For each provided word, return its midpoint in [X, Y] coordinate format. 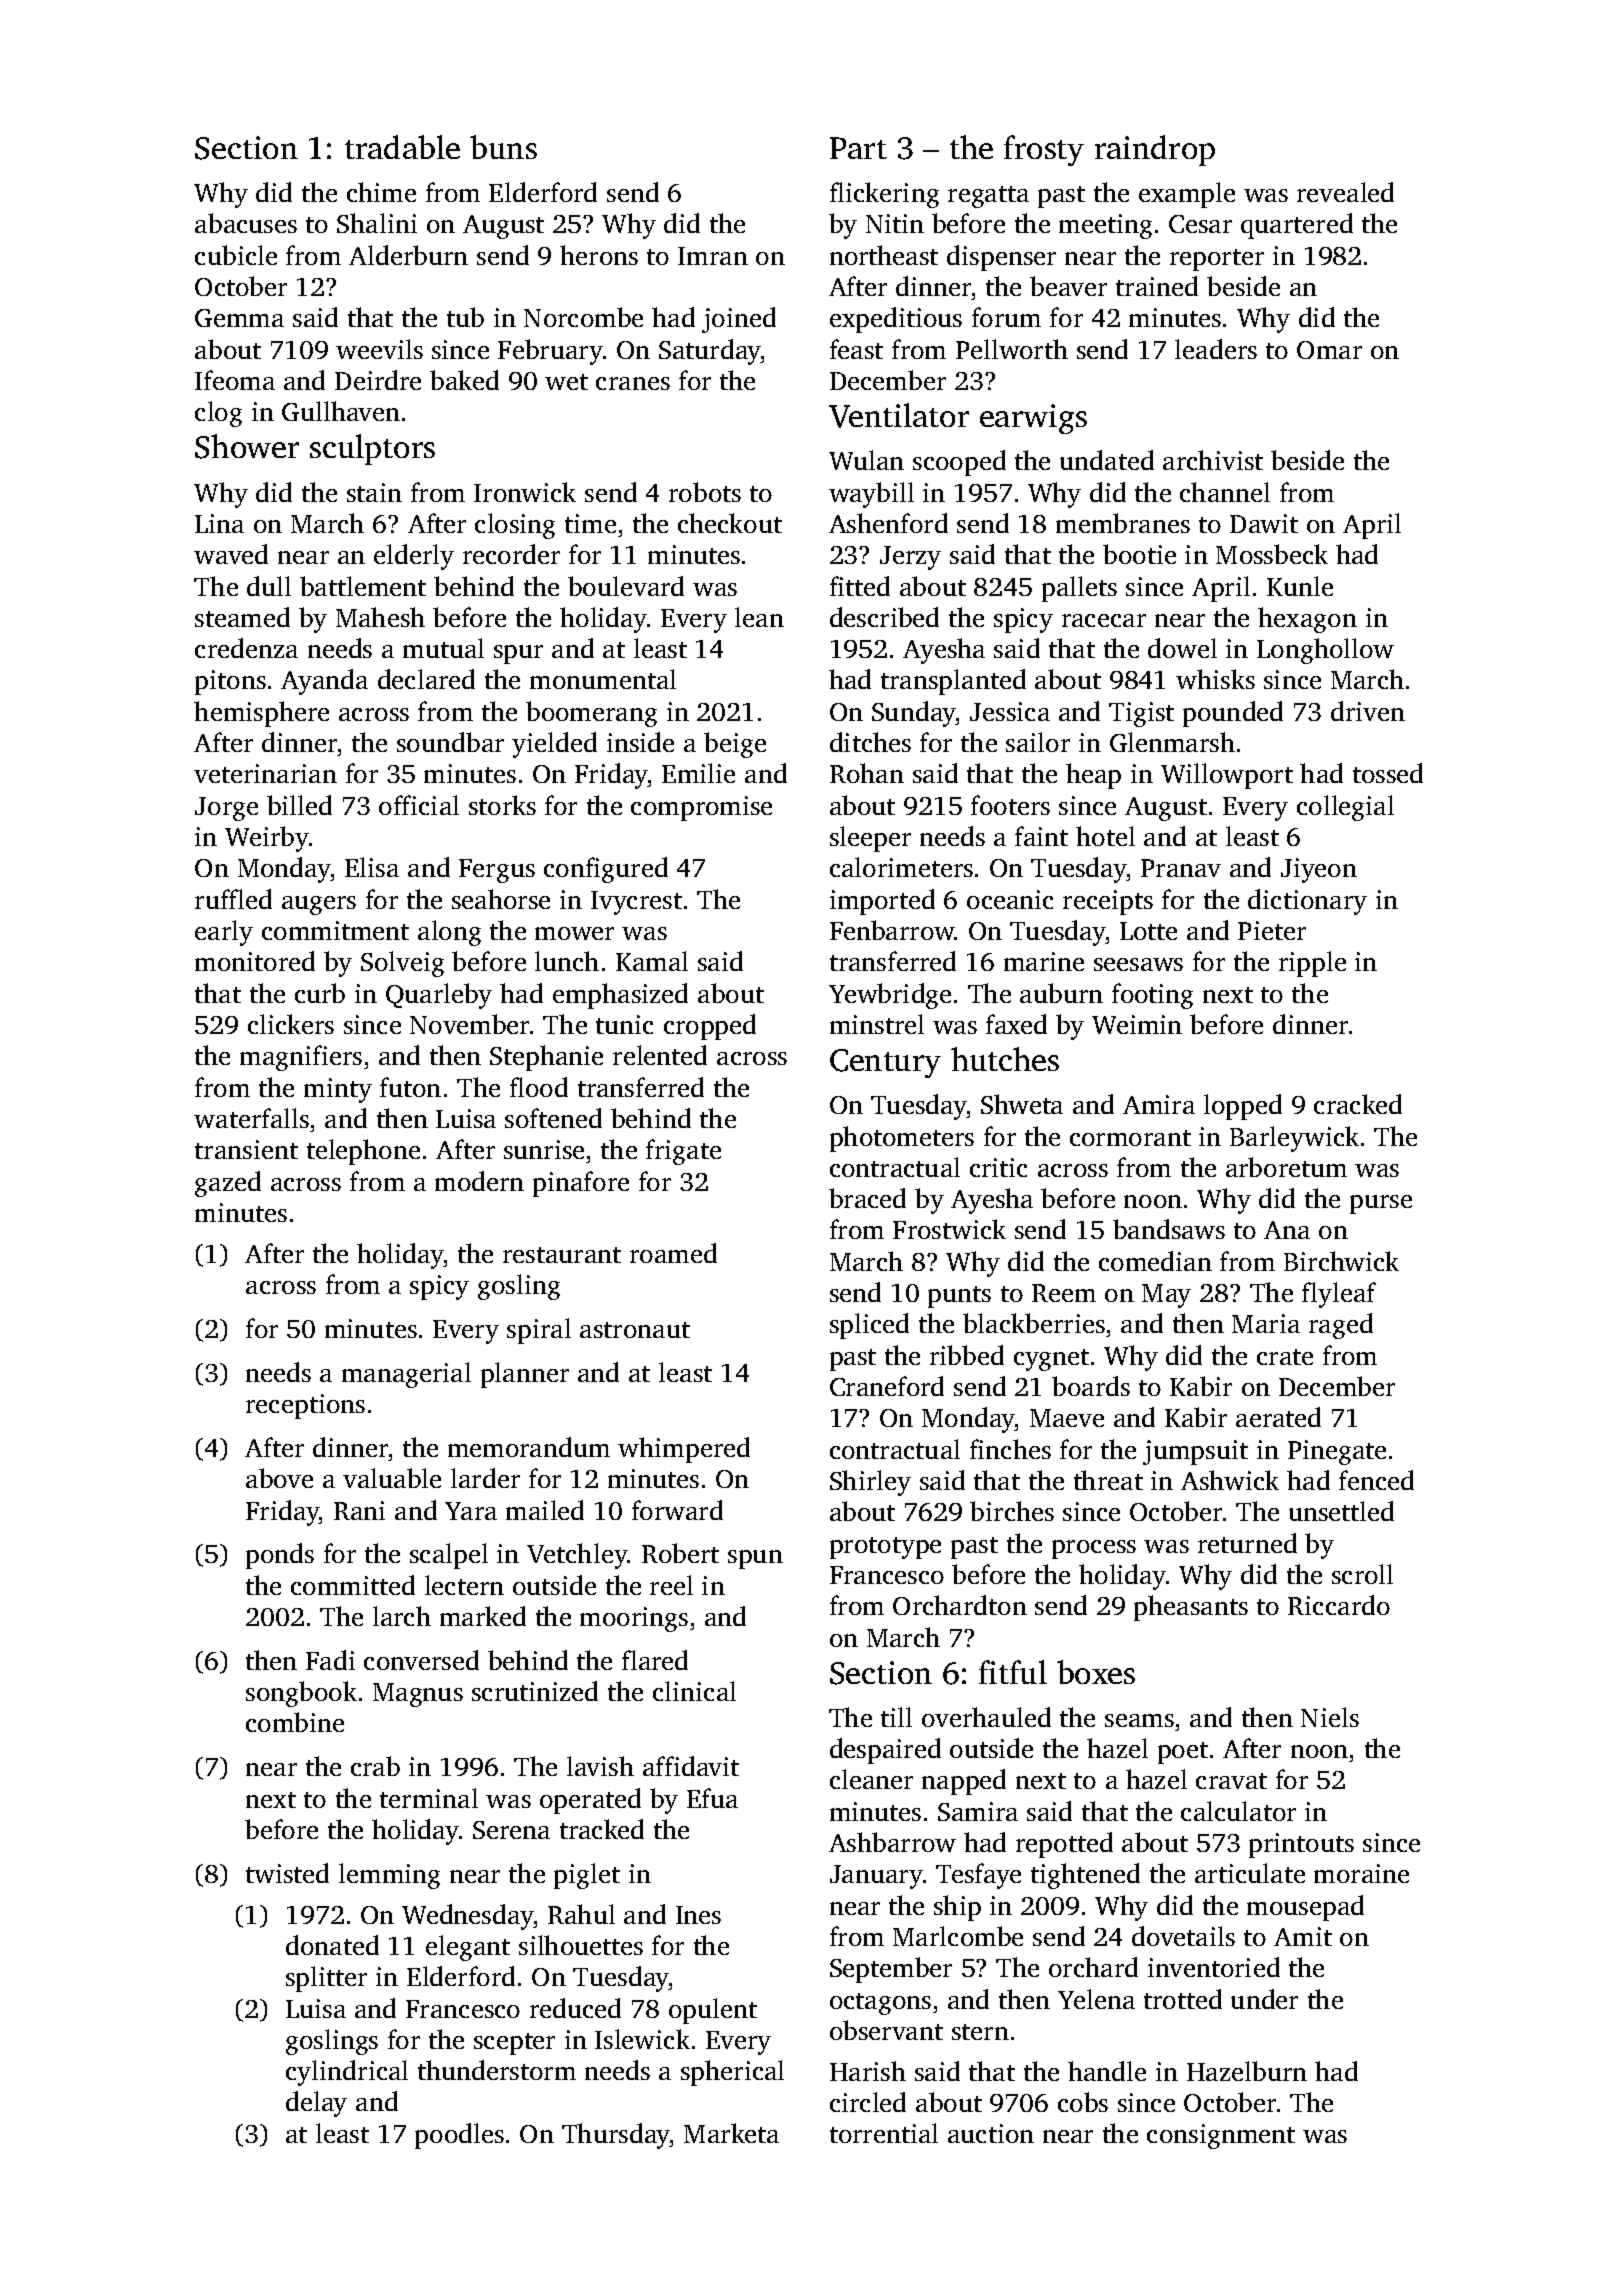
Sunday [914, 714]
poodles [459, 2136]
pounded [1233, 714]
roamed [673, 1253]
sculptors [372, 449]
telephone [363, 1152]
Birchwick [1341, 1261]
